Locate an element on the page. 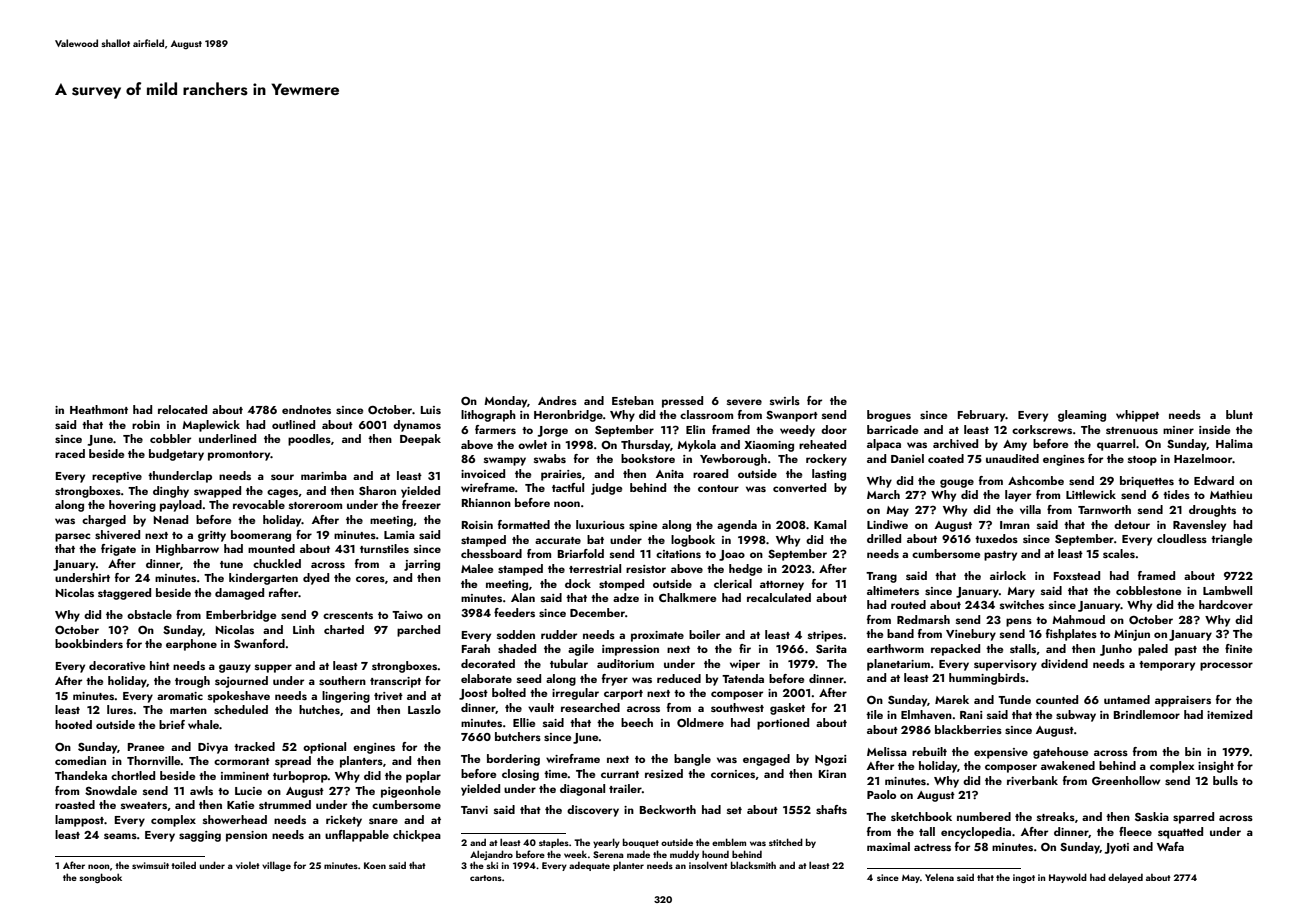 The image size is (1308, 924). farmers is located at coordinates (495, 429).
